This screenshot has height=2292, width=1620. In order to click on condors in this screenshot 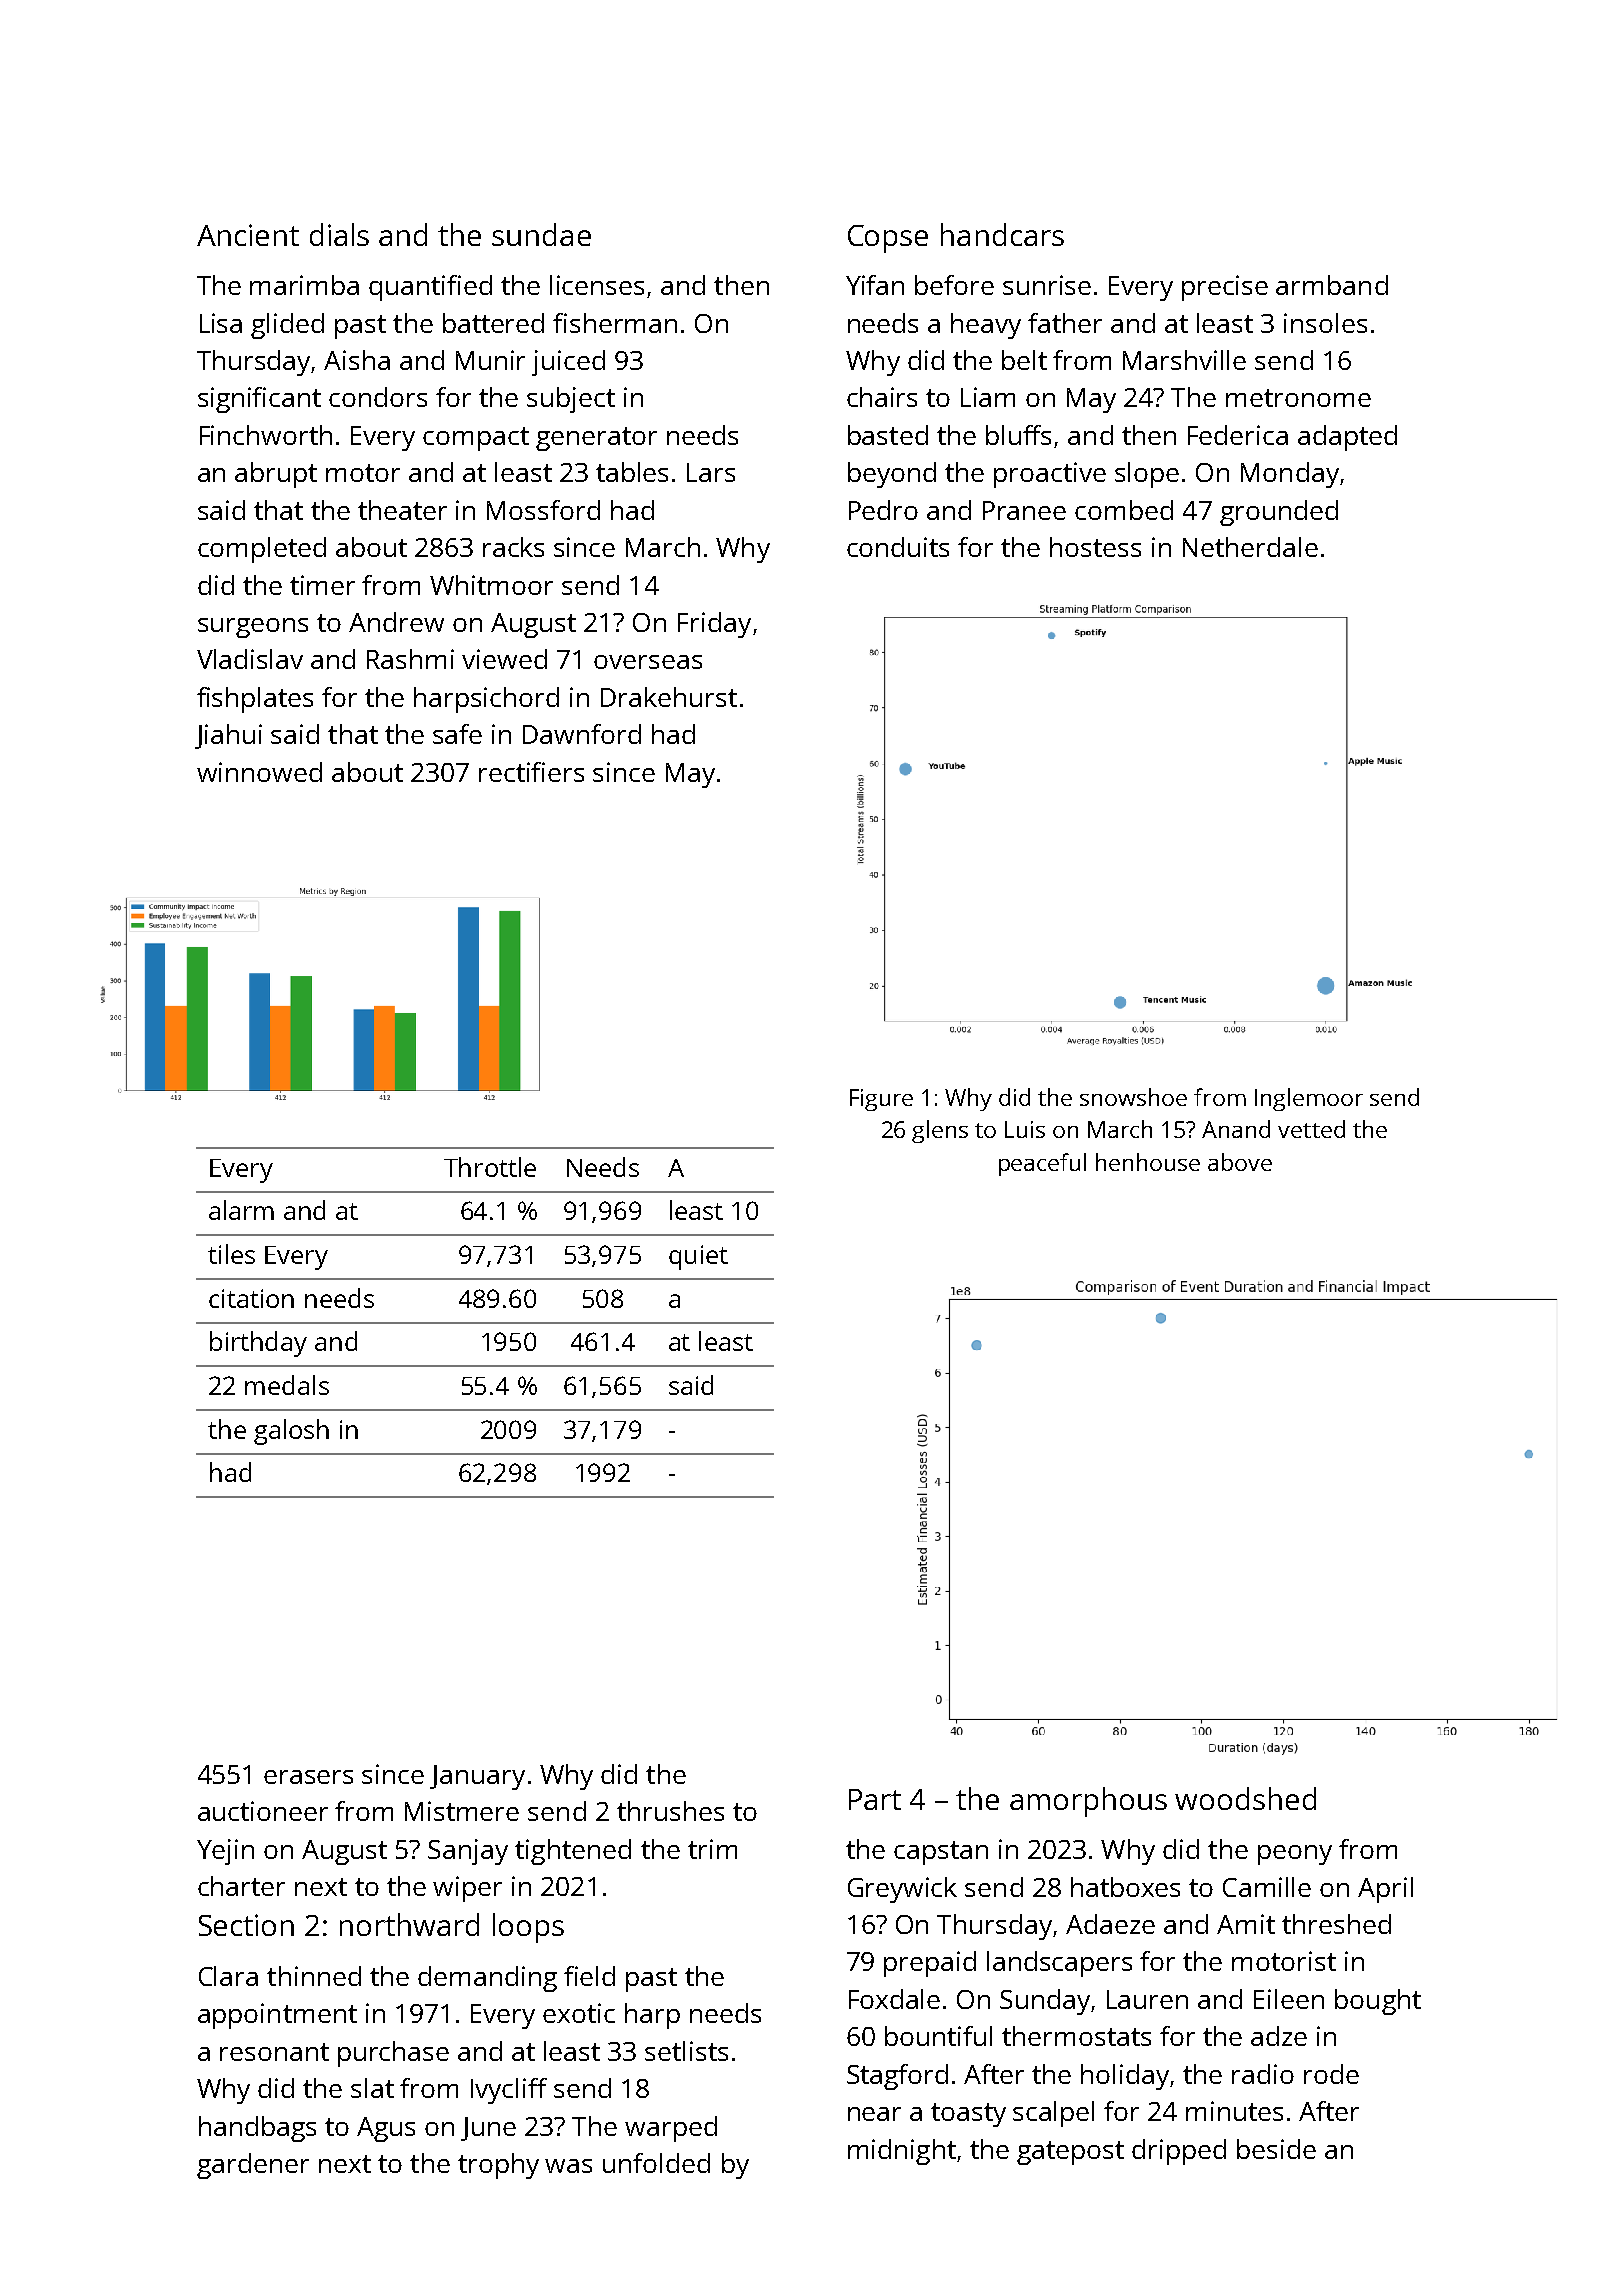, I will do `click(378, 397)`.
